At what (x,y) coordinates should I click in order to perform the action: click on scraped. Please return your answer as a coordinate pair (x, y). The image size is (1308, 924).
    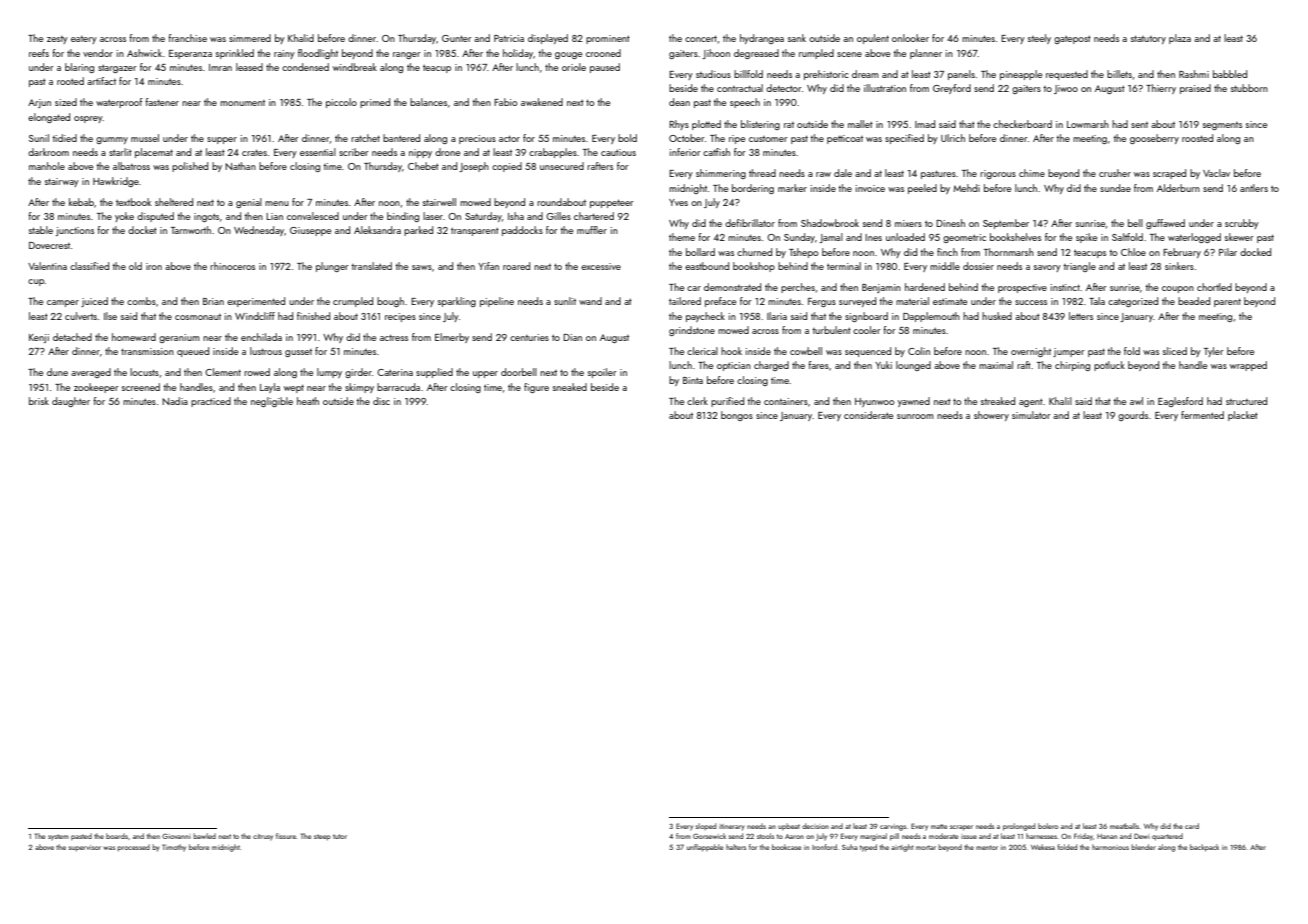
    Looking at the image, I should click on (1169, 174).
